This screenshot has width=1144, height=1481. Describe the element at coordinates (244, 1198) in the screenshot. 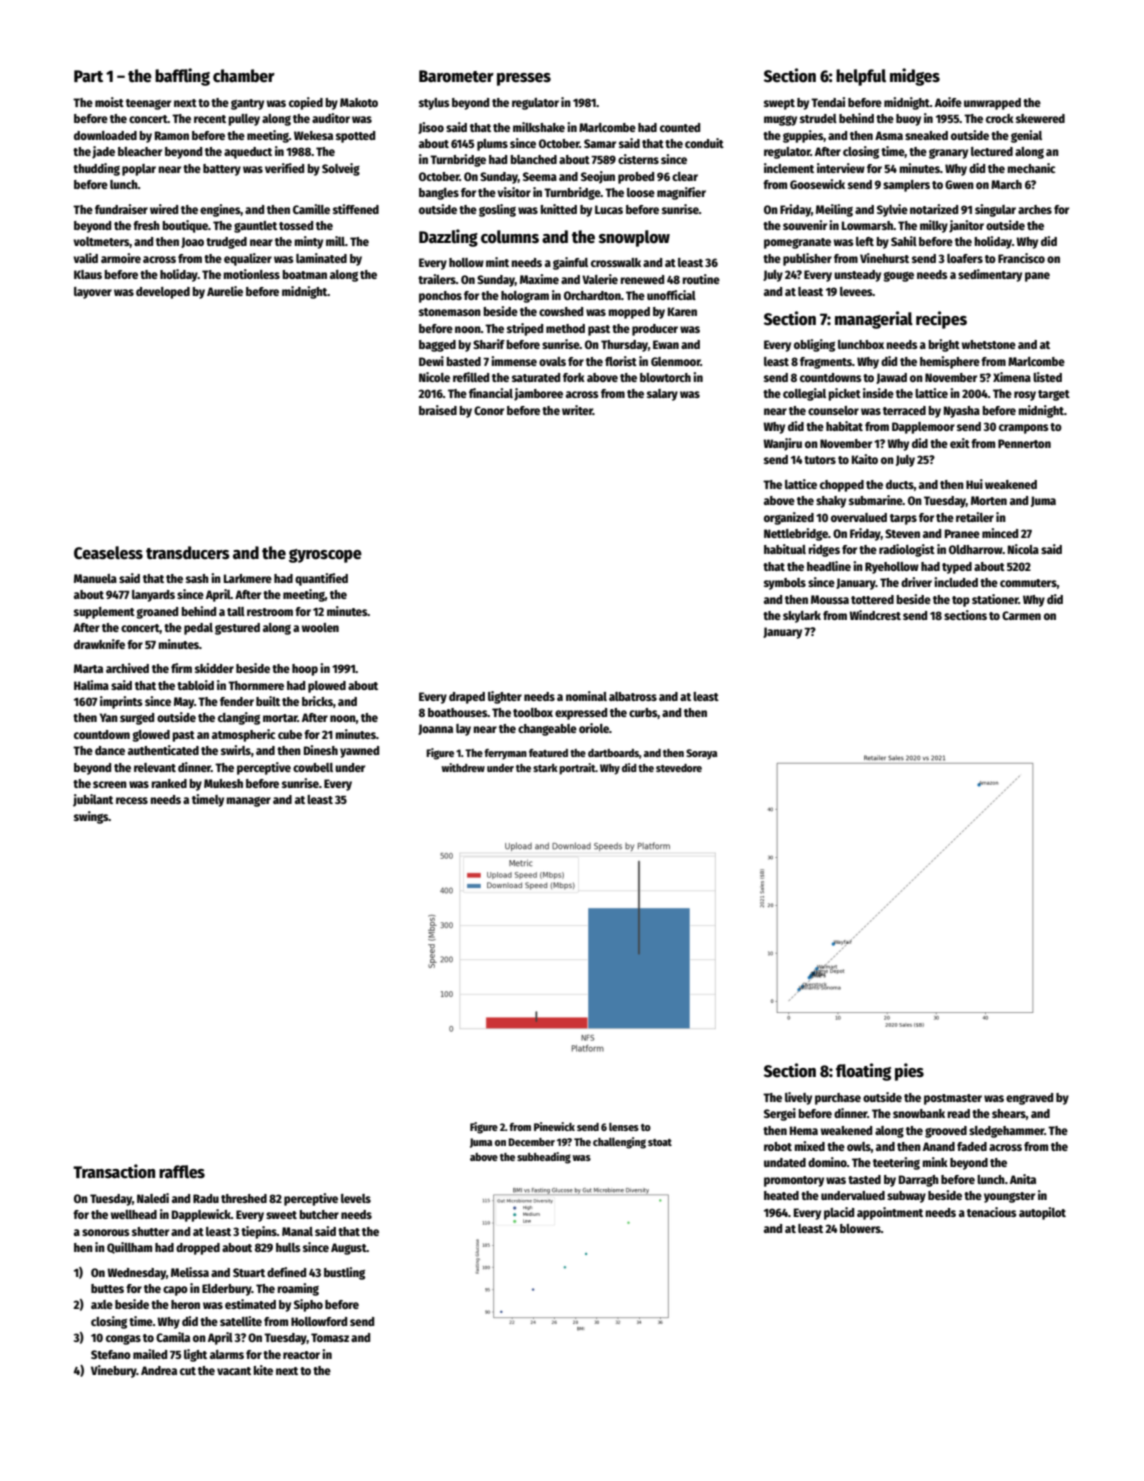

I see `threshed` at that location.
